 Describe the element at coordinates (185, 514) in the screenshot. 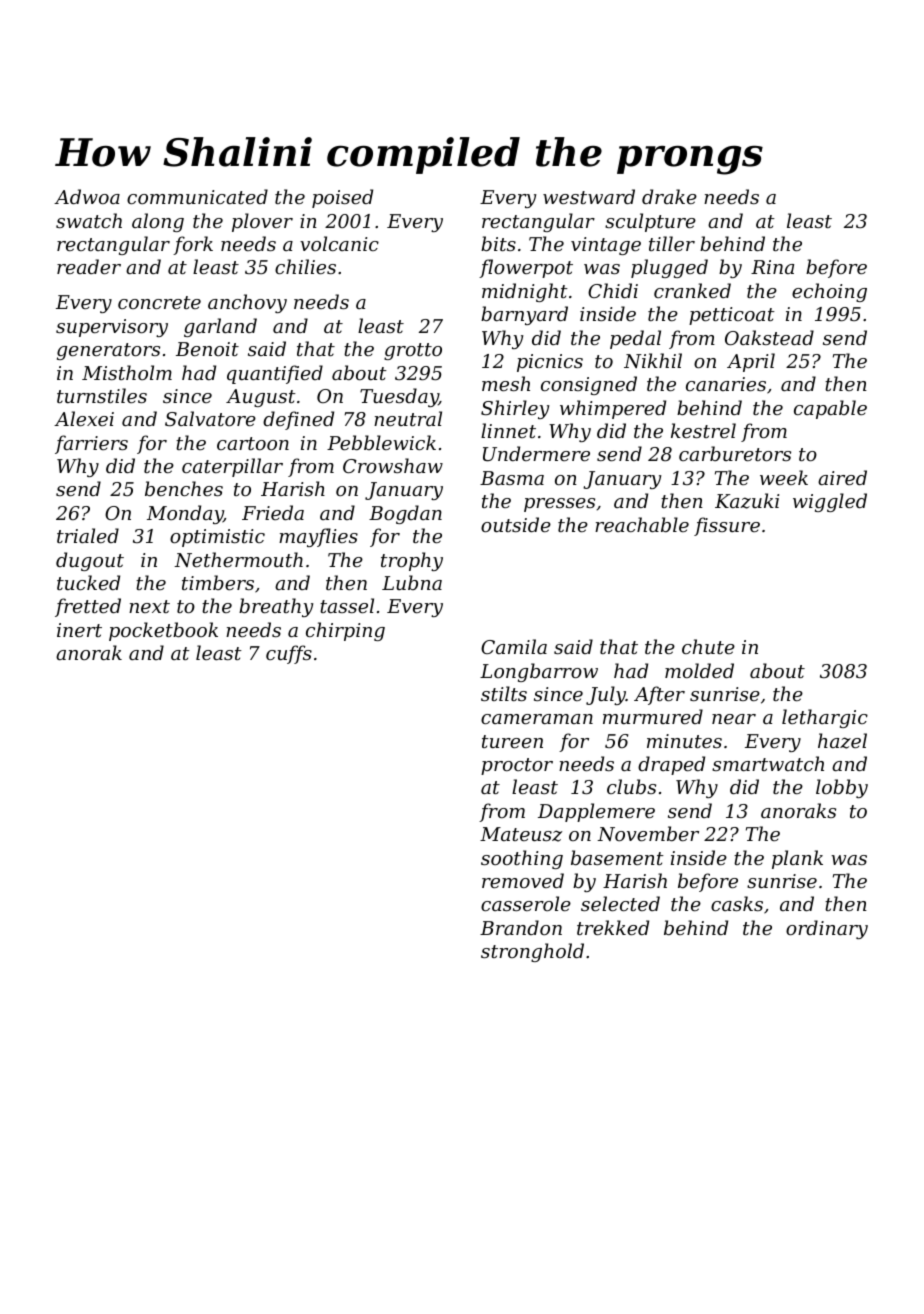

I see `Monday` at that location.
